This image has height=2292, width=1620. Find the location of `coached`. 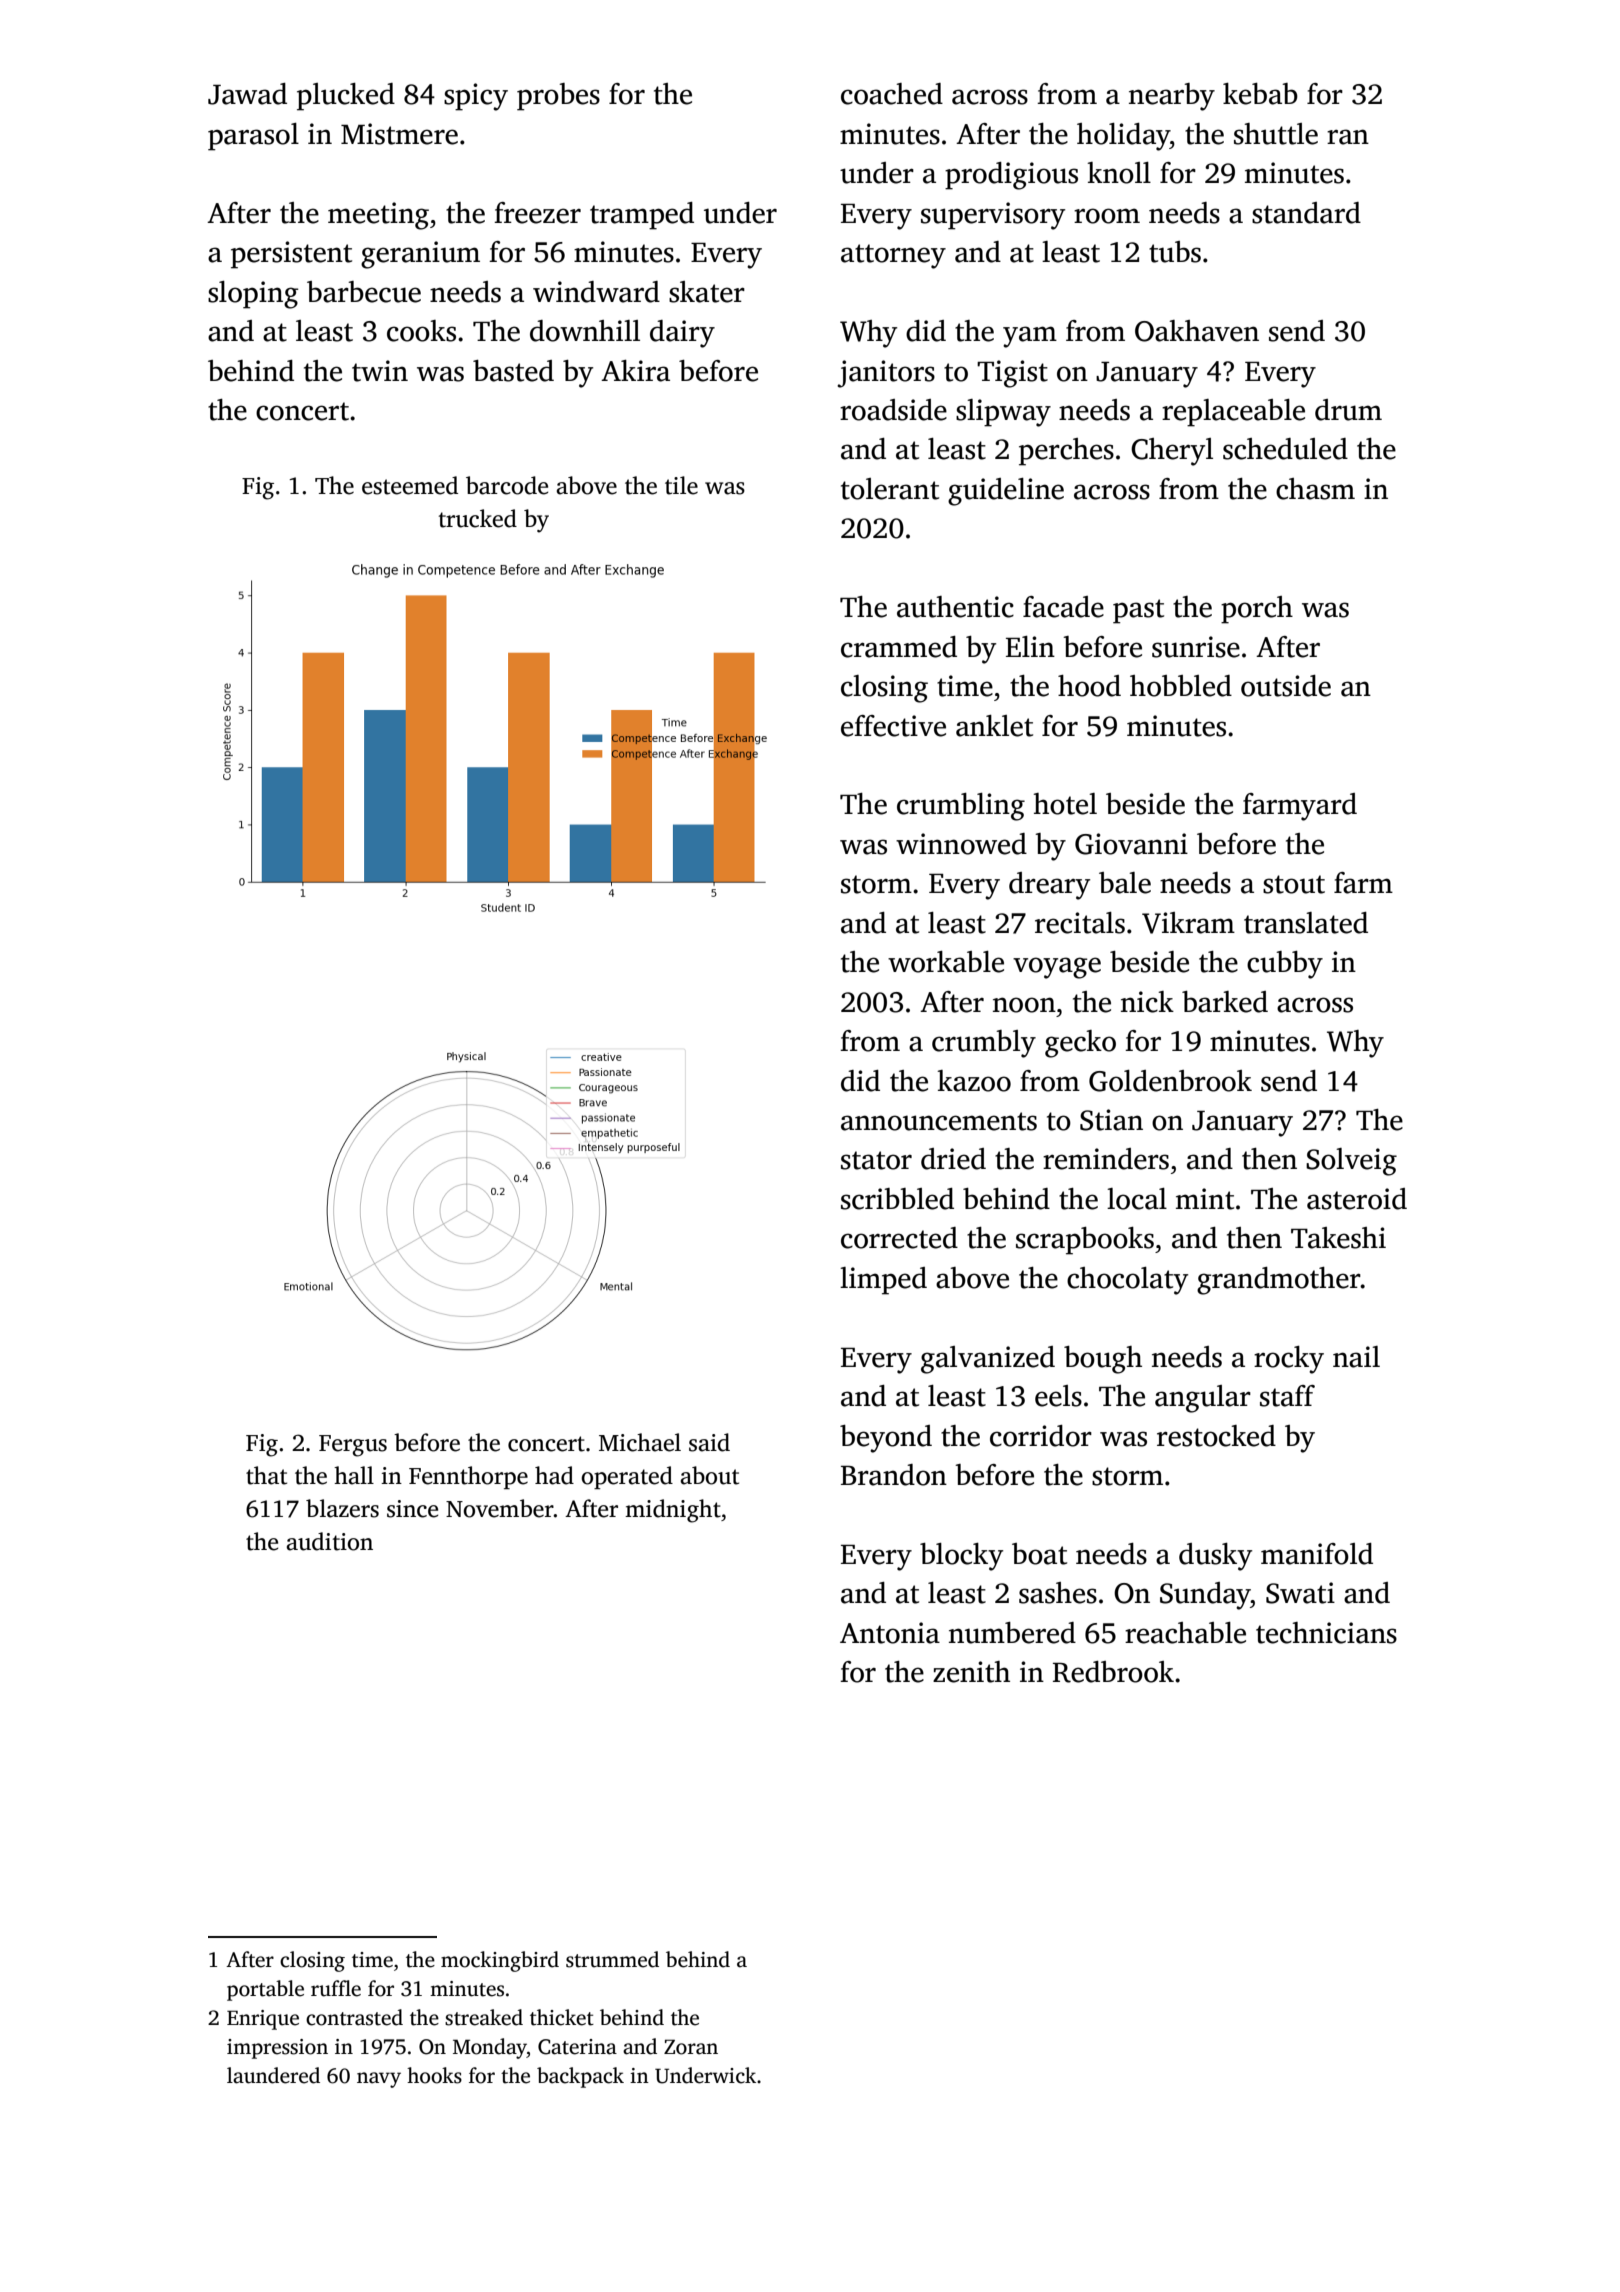

coached is located at coordinates (892, 94).
